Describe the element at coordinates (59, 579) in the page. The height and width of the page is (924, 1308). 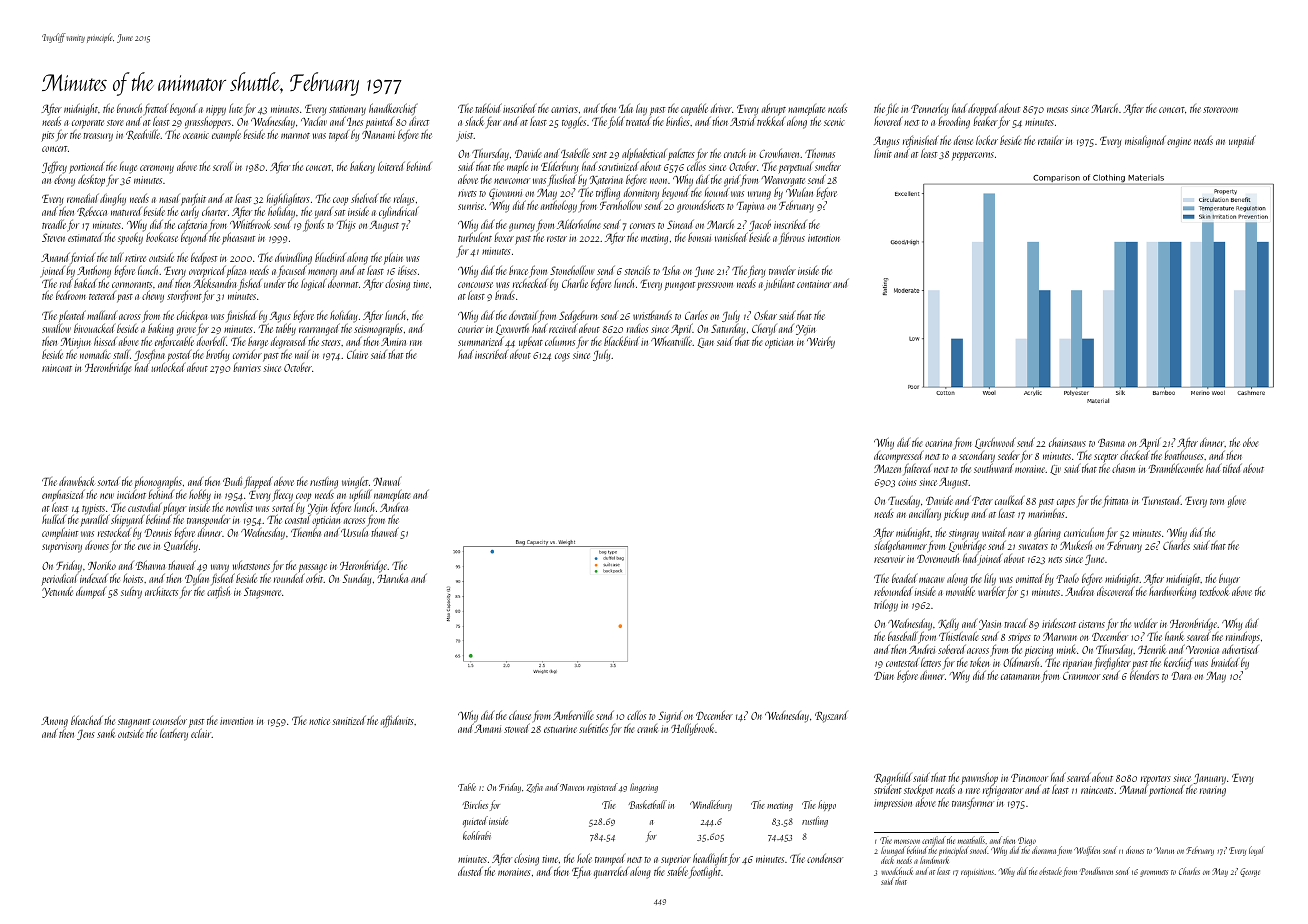
I see `periodical` at that location.
